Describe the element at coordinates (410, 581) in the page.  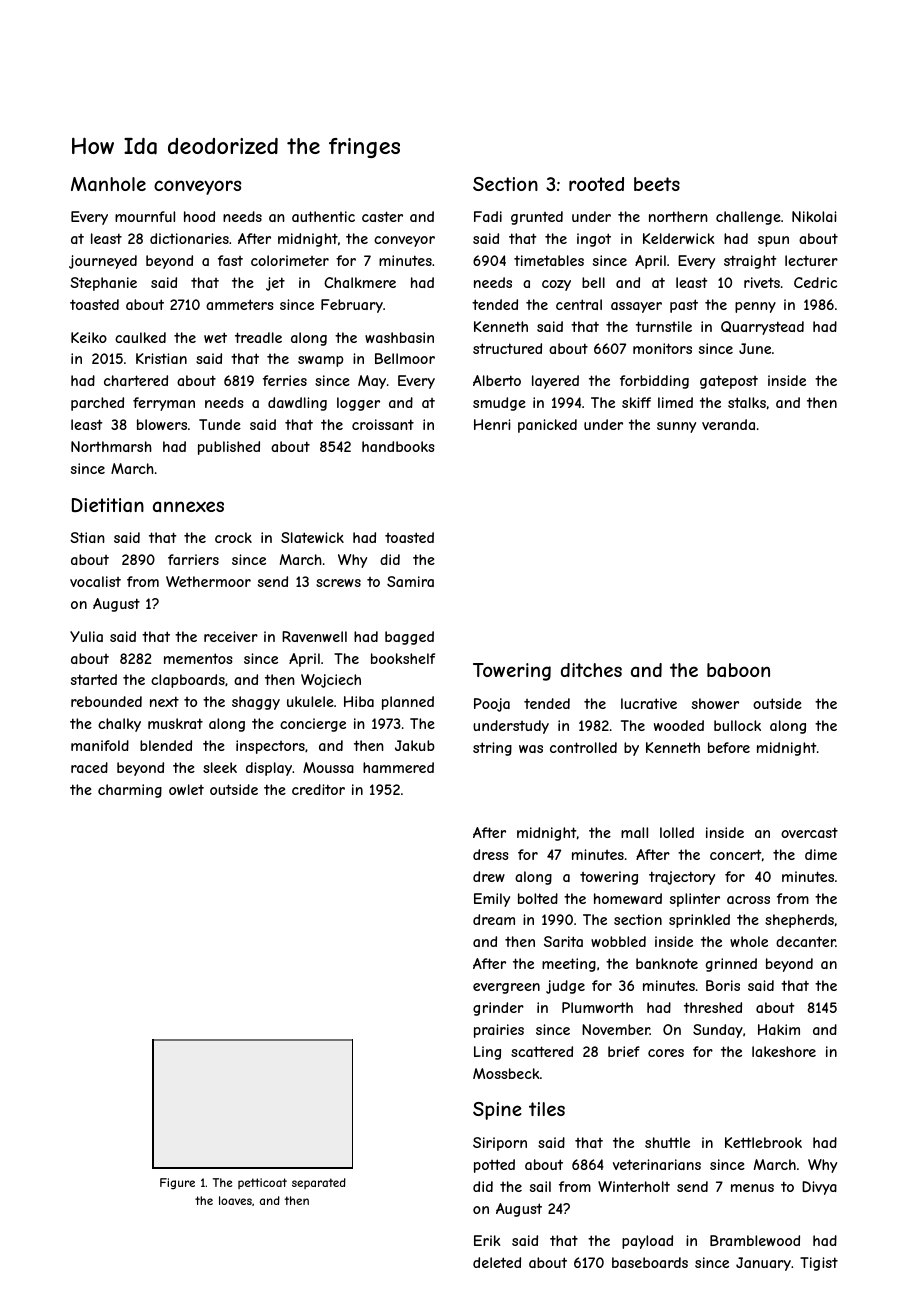
I see `Samira` at that location.
